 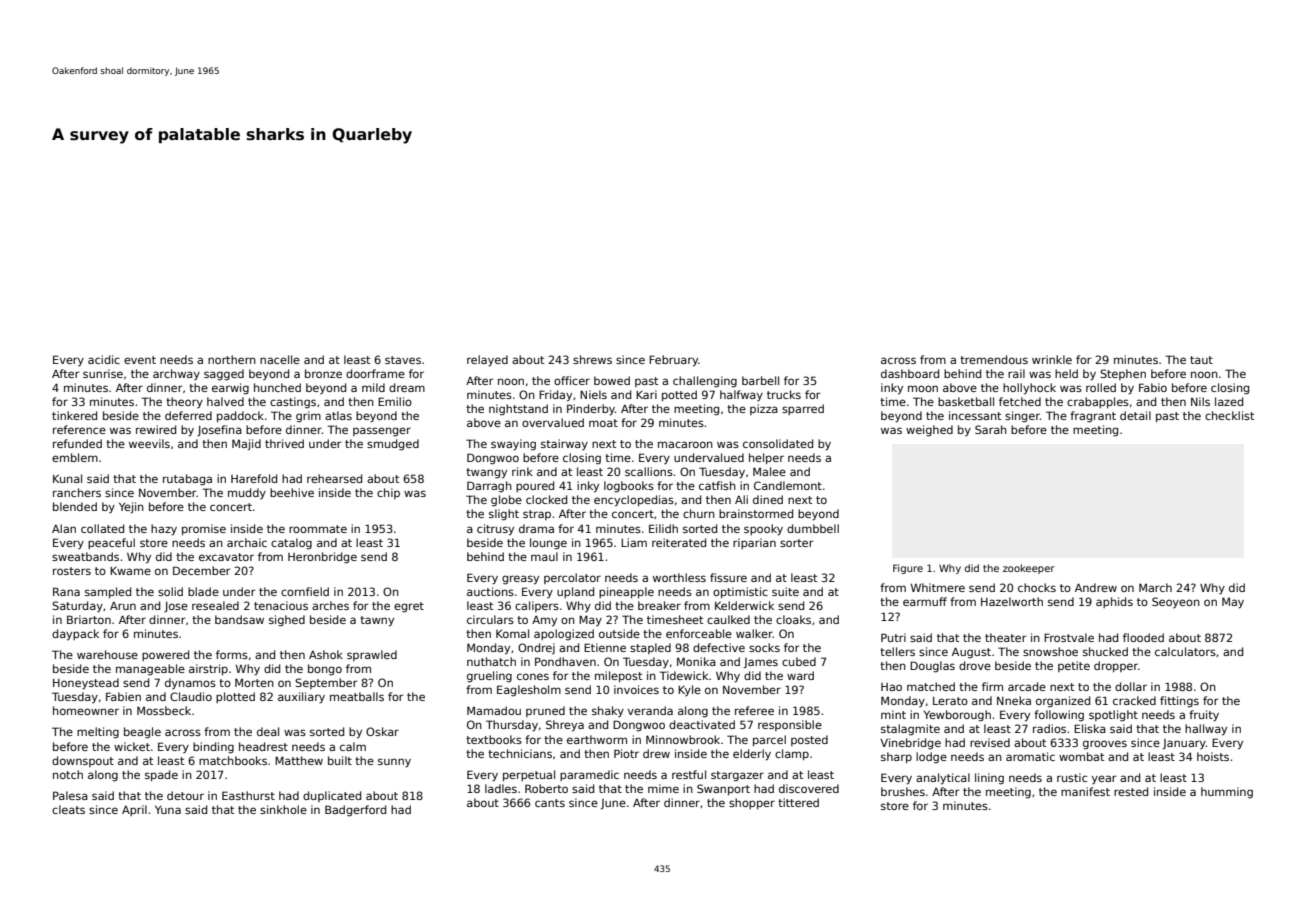 What do you see at coordinates (75, 506) in the screenshot?
I see `blended` at bounding box center [75, 506].
